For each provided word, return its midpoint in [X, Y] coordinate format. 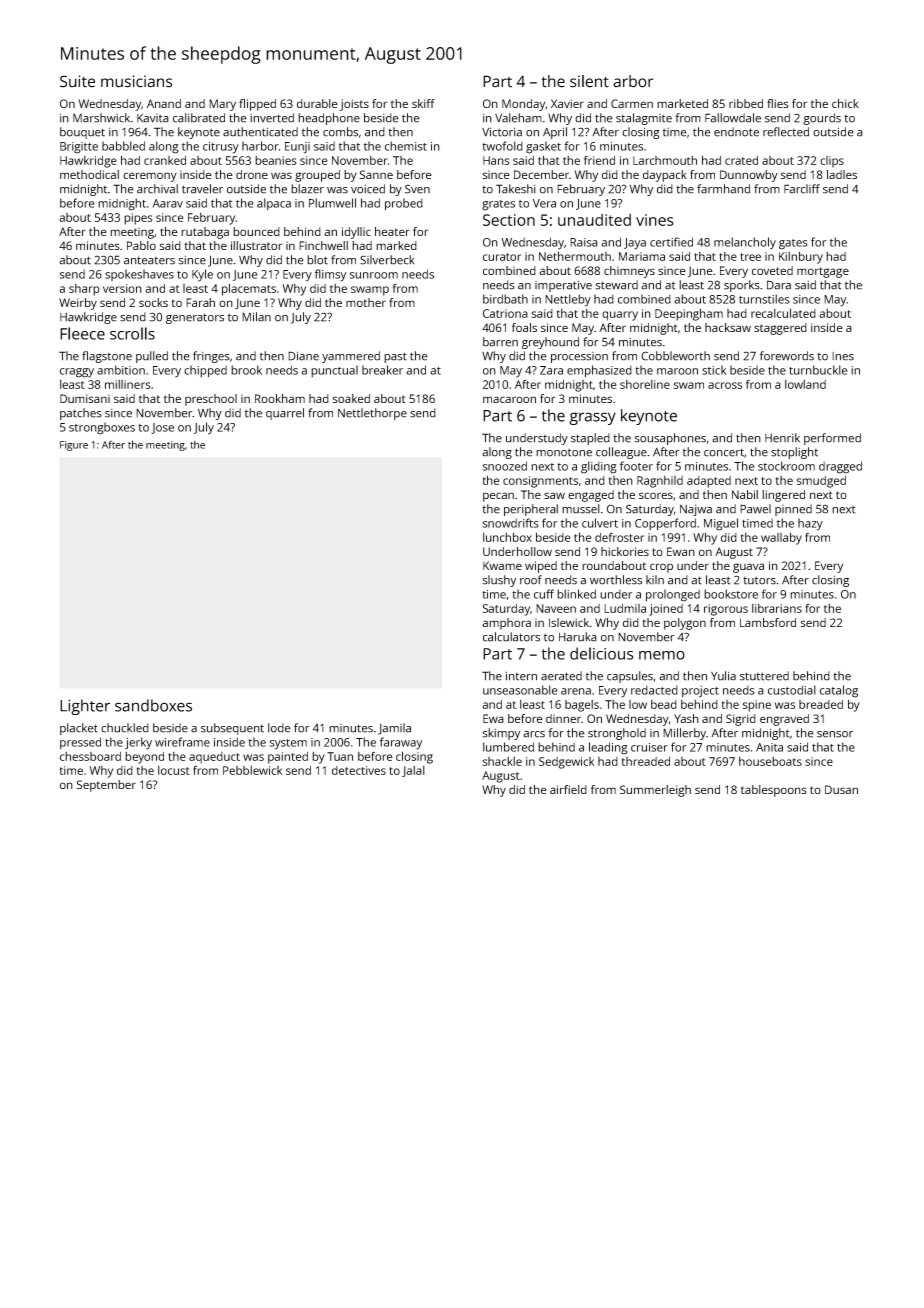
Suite [77, 81]
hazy [810, 524]
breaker [382, 370]
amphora [506, 624]
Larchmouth [665, 160]
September [106, 786]
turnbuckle [818, 370]
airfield [568, 789]
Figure [74, 446]
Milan [256, 317]
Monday [523, 105]
